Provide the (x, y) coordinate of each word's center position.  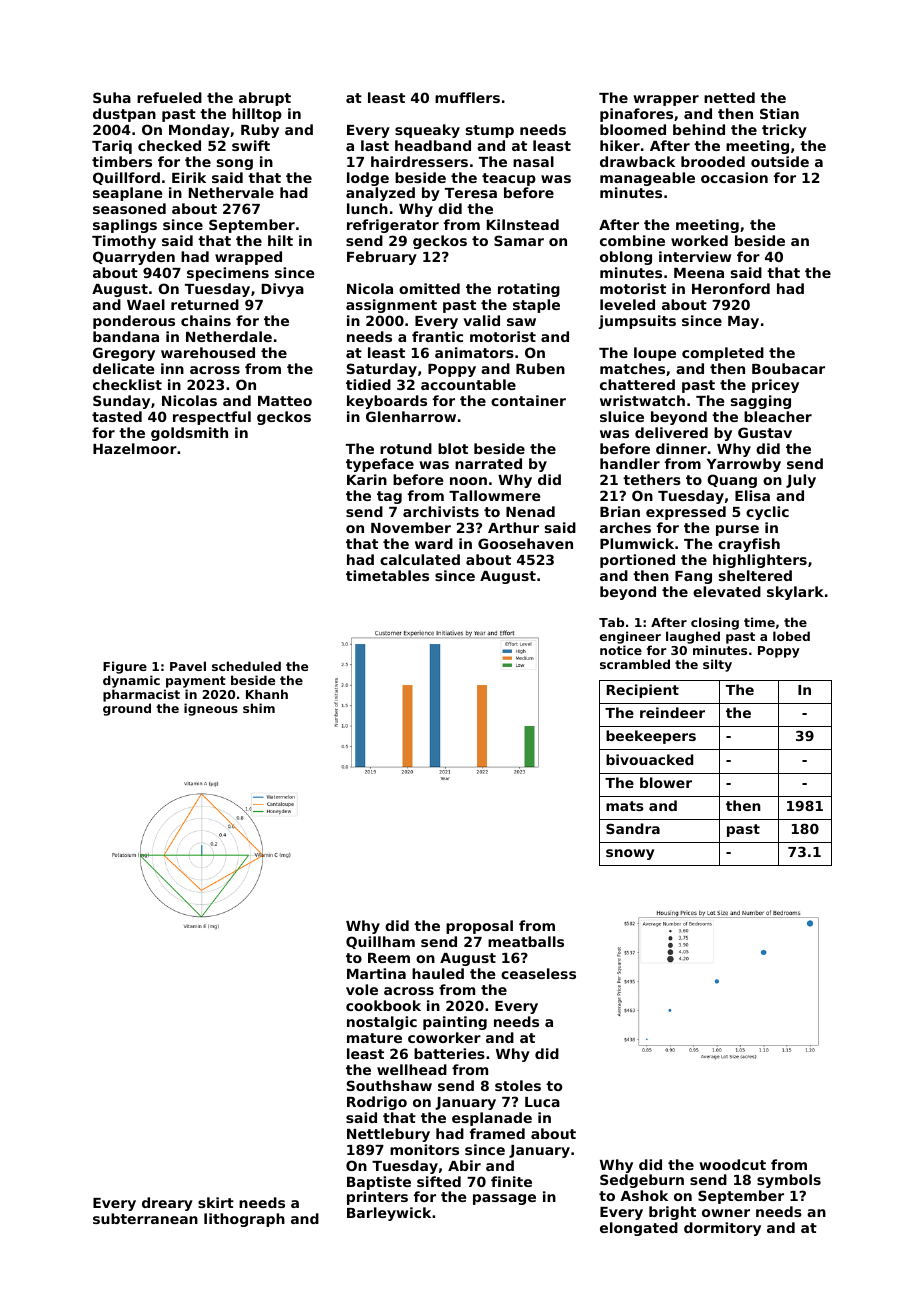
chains (206, 320)
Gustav (765, 432)
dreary (167, 1204)
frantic (437, 336)
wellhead (412, 1069)
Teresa (471, 193)
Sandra (633, 828)
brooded (713, 161)
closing (715, 623)
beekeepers (651, 737)
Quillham (380, 942)
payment (196, 682)
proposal (479, 927)
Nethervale (231, 192)
